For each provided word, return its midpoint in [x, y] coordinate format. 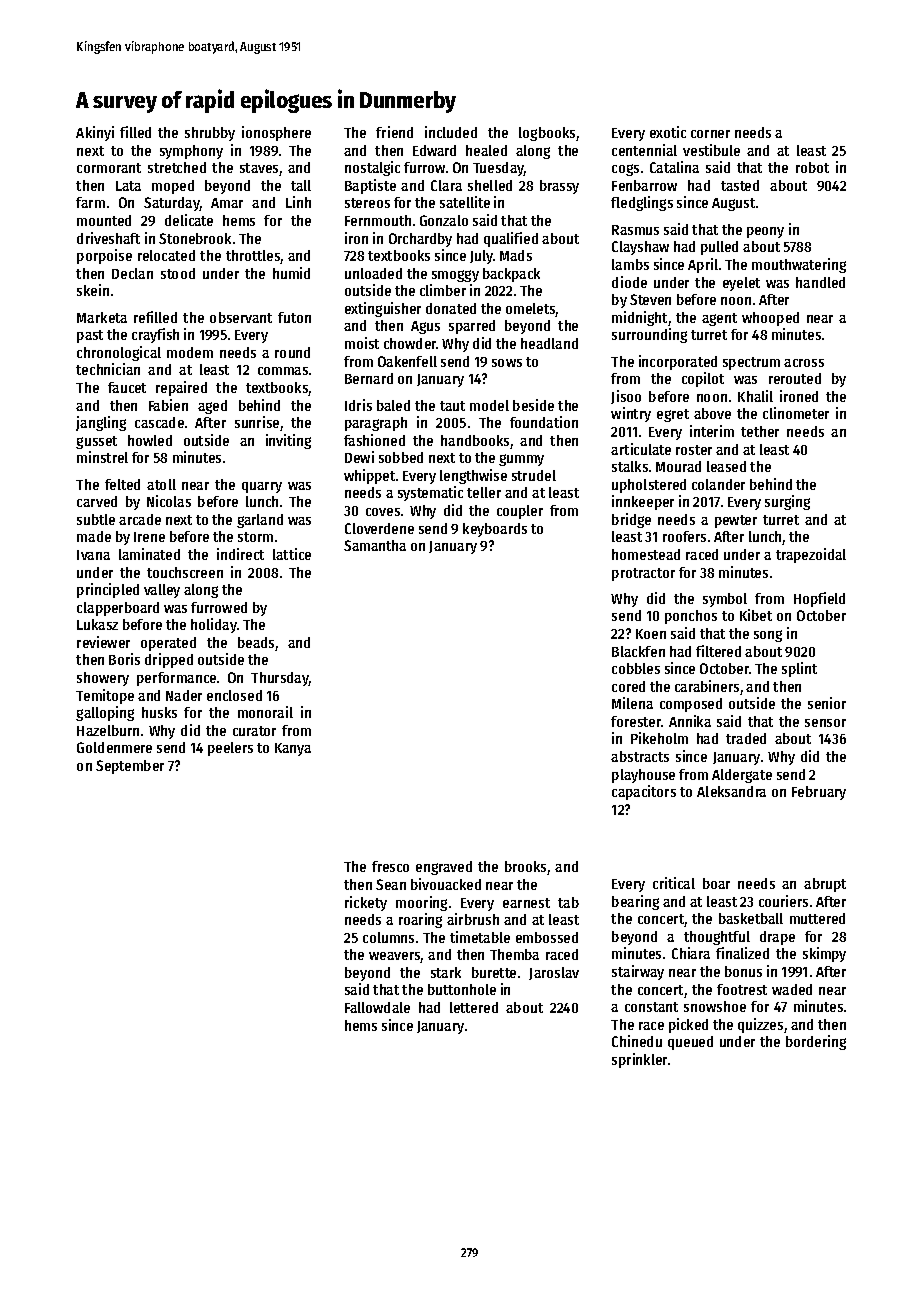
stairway [638, 972]
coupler [520, 512]
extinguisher [383, 309]
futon [294, 317]
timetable [480, 937]
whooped [770, 319]
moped [173, 187]
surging [787, 502]
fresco [390, 866]
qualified [511, 239]
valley [162, 591]
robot [812, 167]
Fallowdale [377, 1007]
